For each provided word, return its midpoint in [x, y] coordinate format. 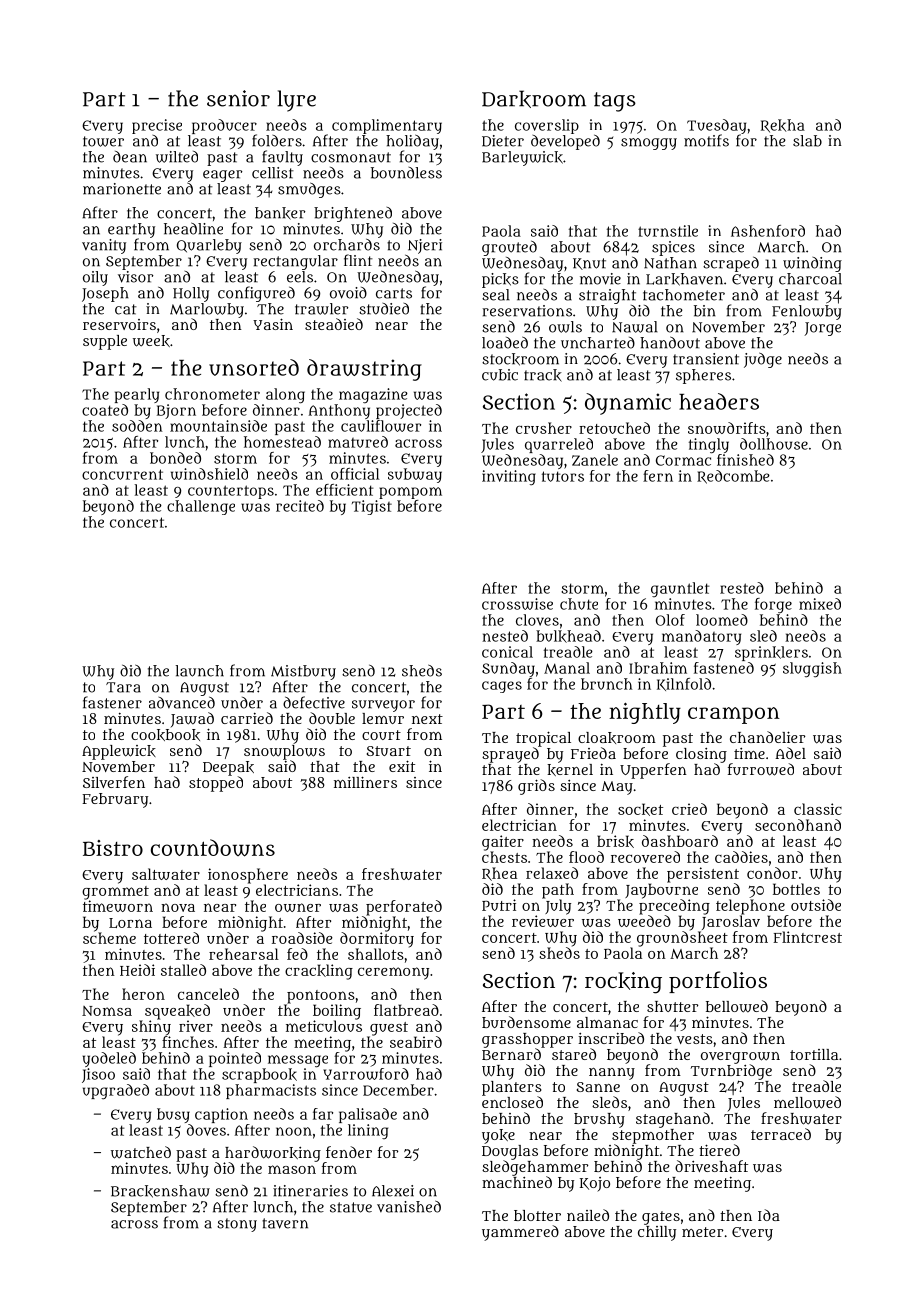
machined [517, 1182]
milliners [365, 782]
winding [812, 264]
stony [237, 1225]
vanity [104, 246]
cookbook [165, 735]
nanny [612, 1074]
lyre [297, 101]
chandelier [767, 737]
